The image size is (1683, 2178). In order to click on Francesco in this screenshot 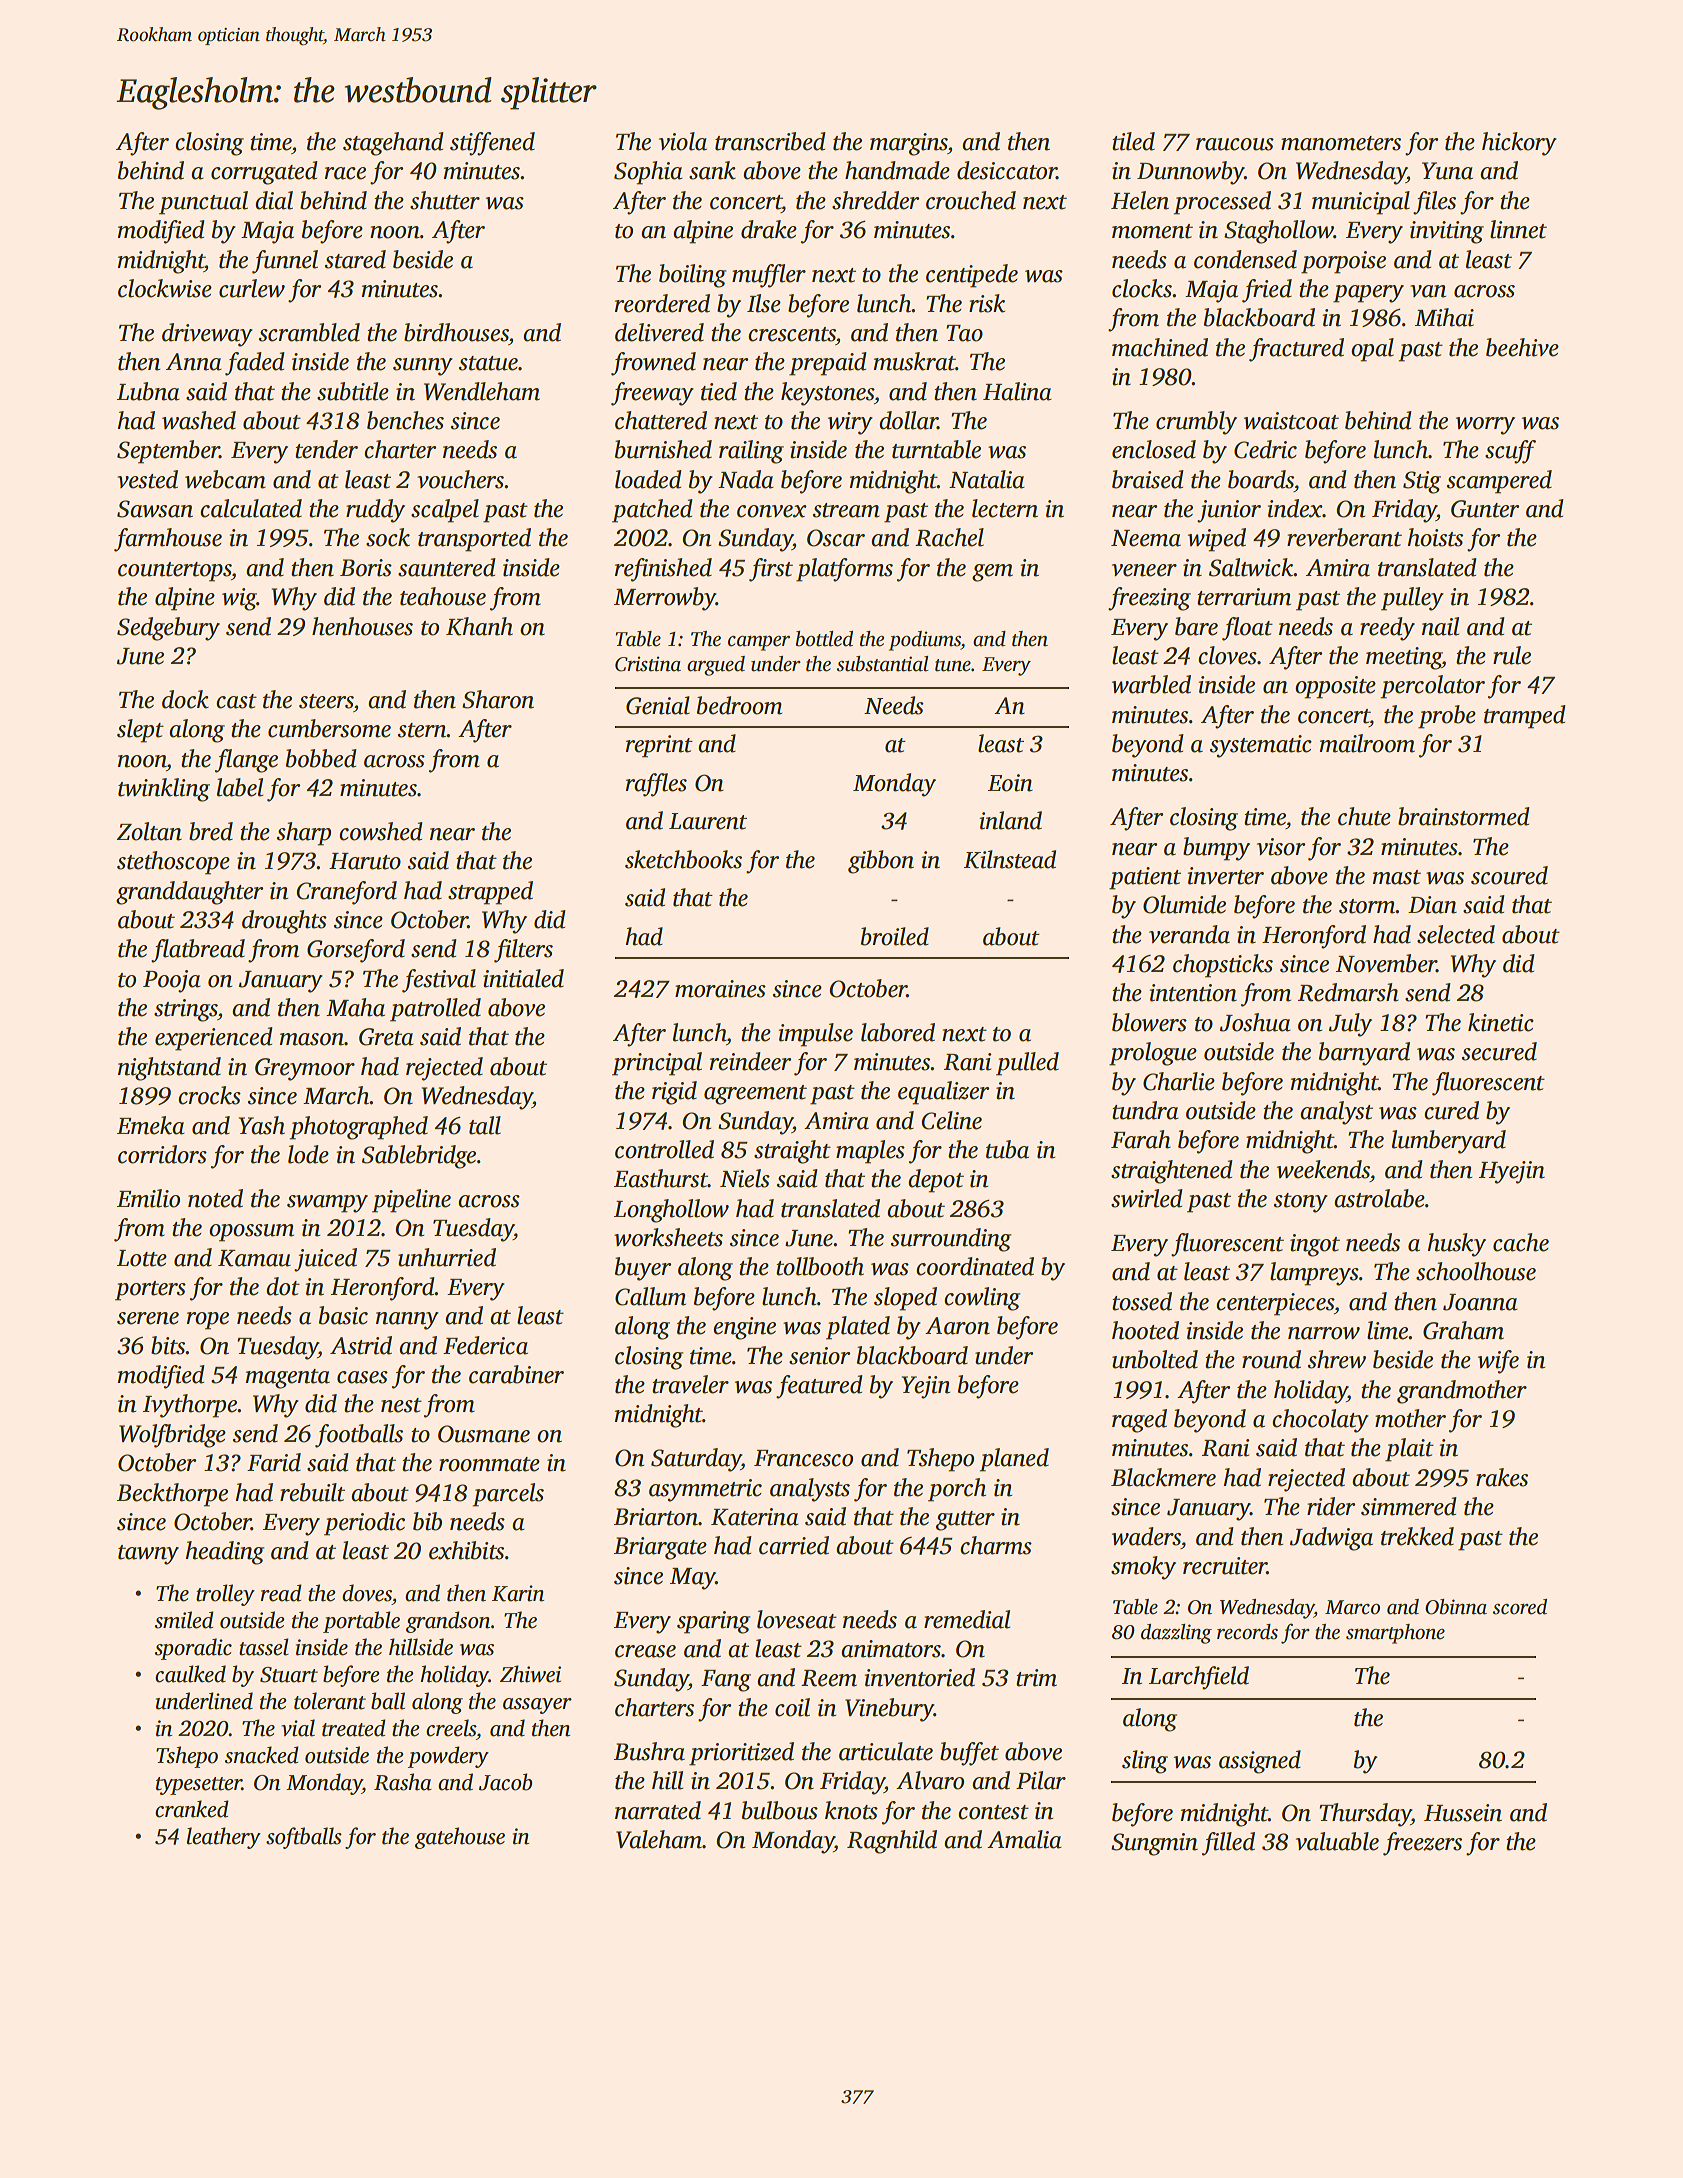, I will do `click(803, 1458)`.
